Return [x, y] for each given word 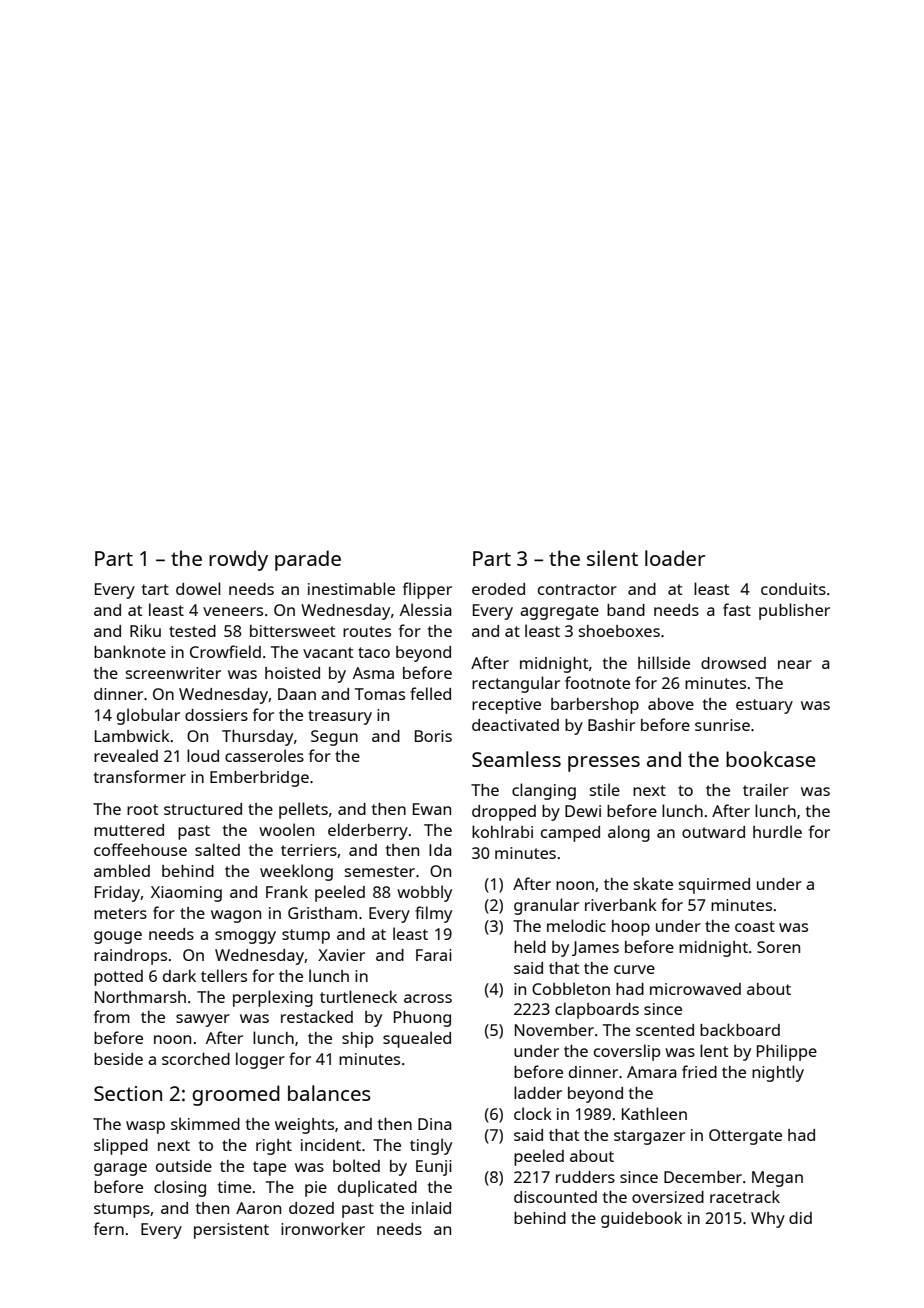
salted [217, 849]
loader [675, 558]
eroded [498, 589]
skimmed [205, 1123]
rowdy [238, 560]
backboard [740, 1029]
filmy [433, 914]
